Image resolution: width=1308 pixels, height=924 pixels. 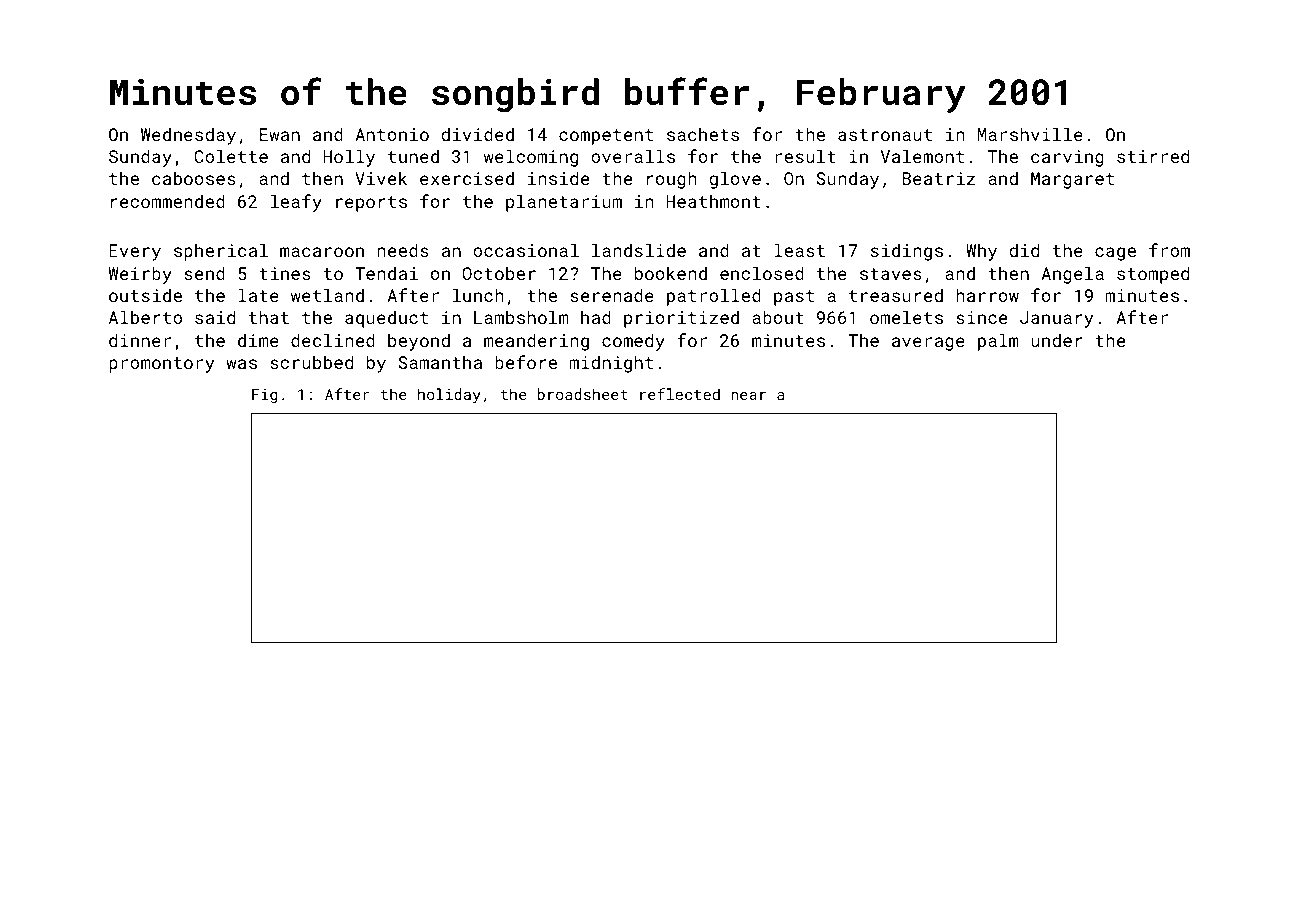 What do you see at coordinates (1057, 340) in the screenshot?
I see `under` at bounding box center [1057, 340].
